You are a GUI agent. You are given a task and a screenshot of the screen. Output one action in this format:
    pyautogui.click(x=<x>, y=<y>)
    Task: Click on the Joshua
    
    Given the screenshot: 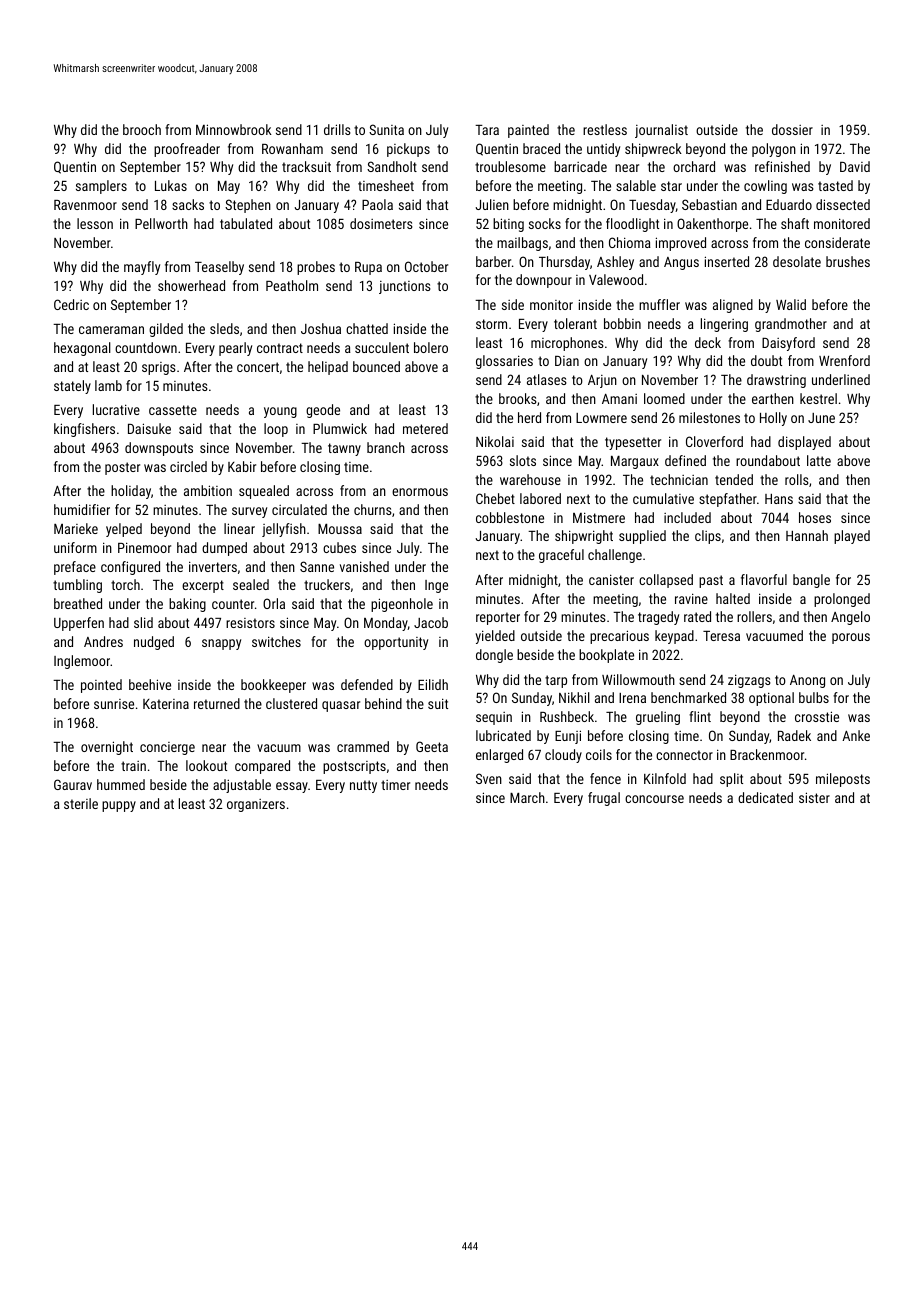 What is the action you would take?
    pyautogui.click(x=321, y=328)
